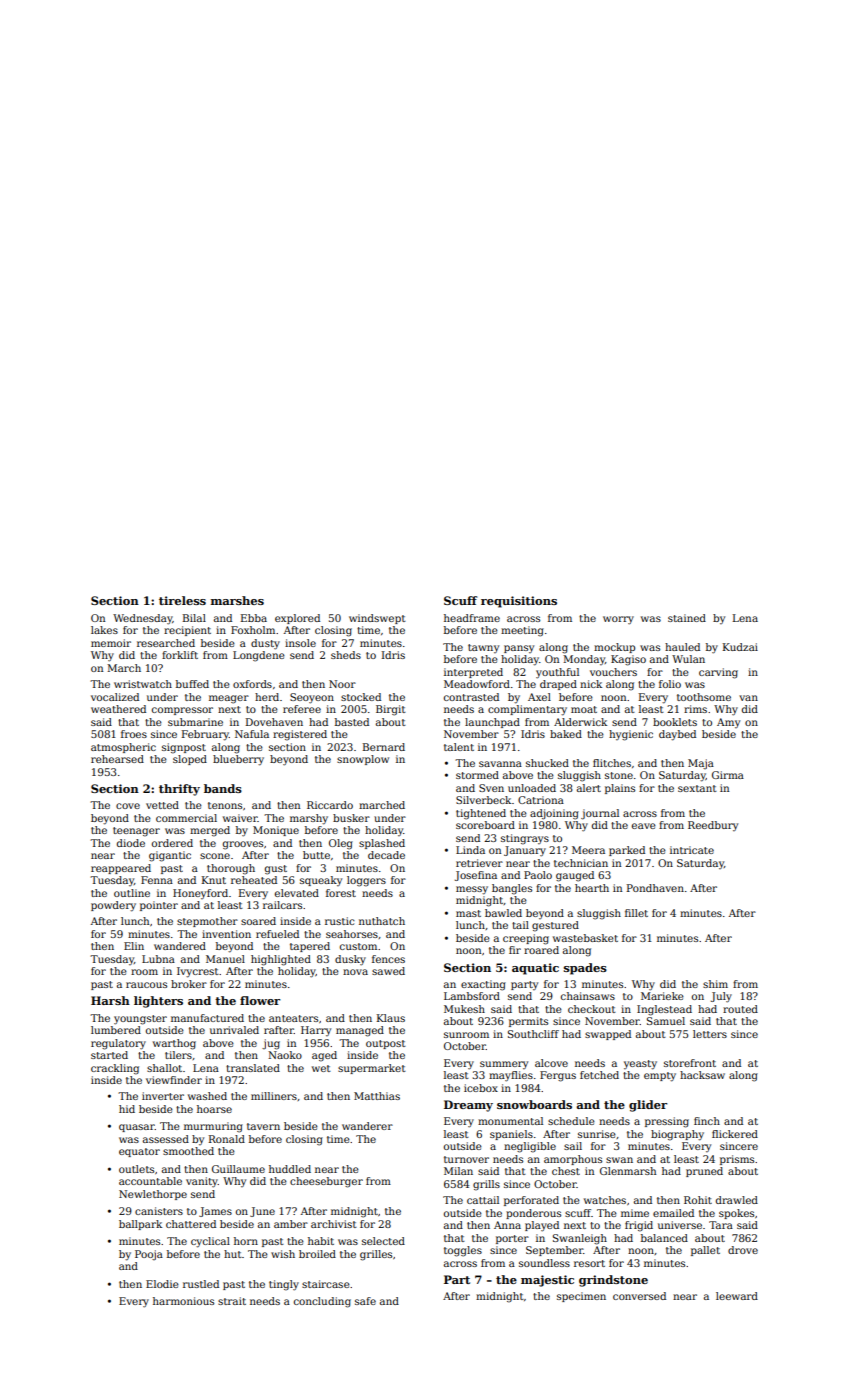 This image has width=849, height=1400. What do you see at coordinates (589, 1263) in the image?
I see `resort` at bounding box center [589, 1263].
